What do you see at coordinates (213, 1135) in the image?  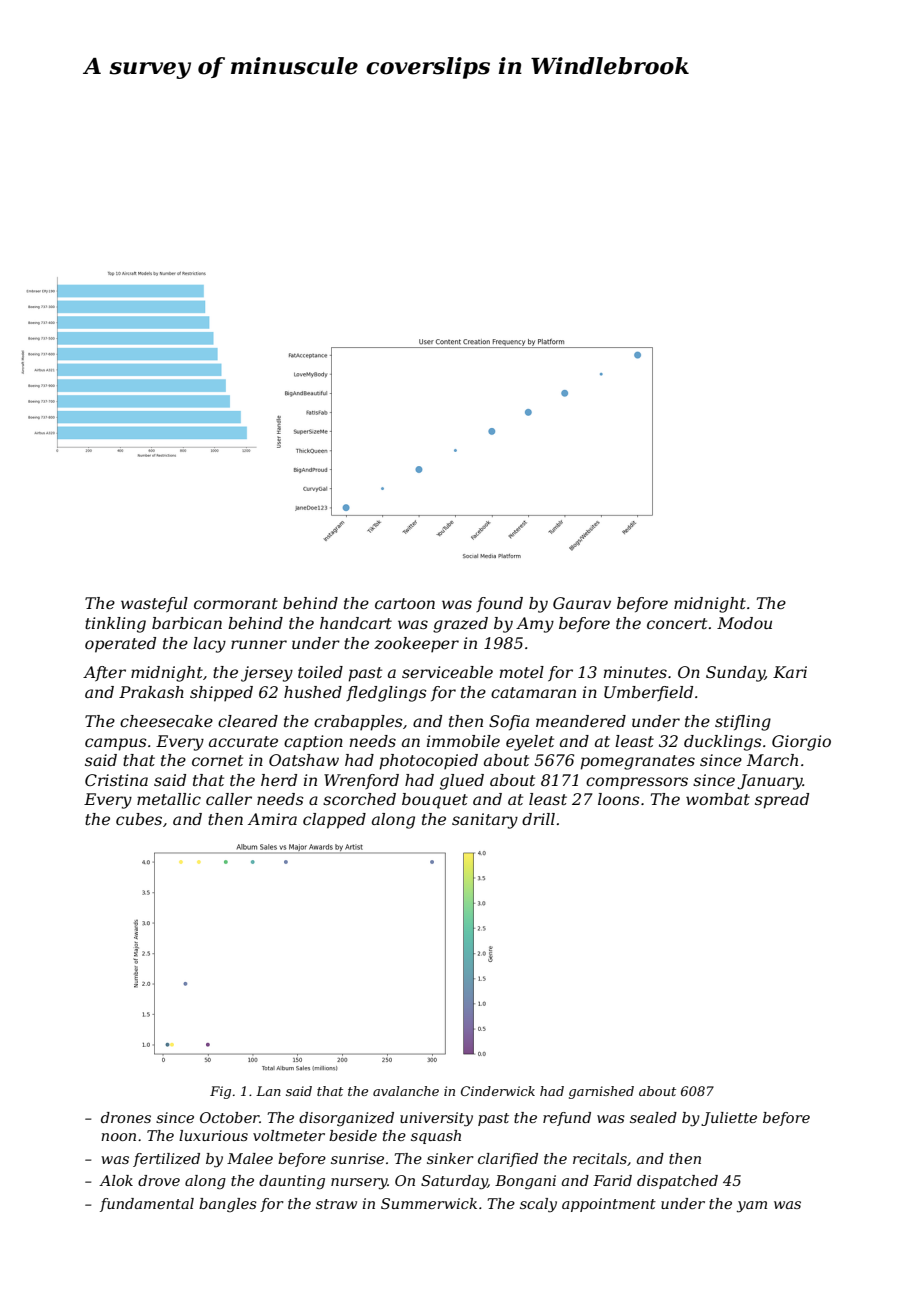 I see `luxurious` at bounding box center [213, 1135].
